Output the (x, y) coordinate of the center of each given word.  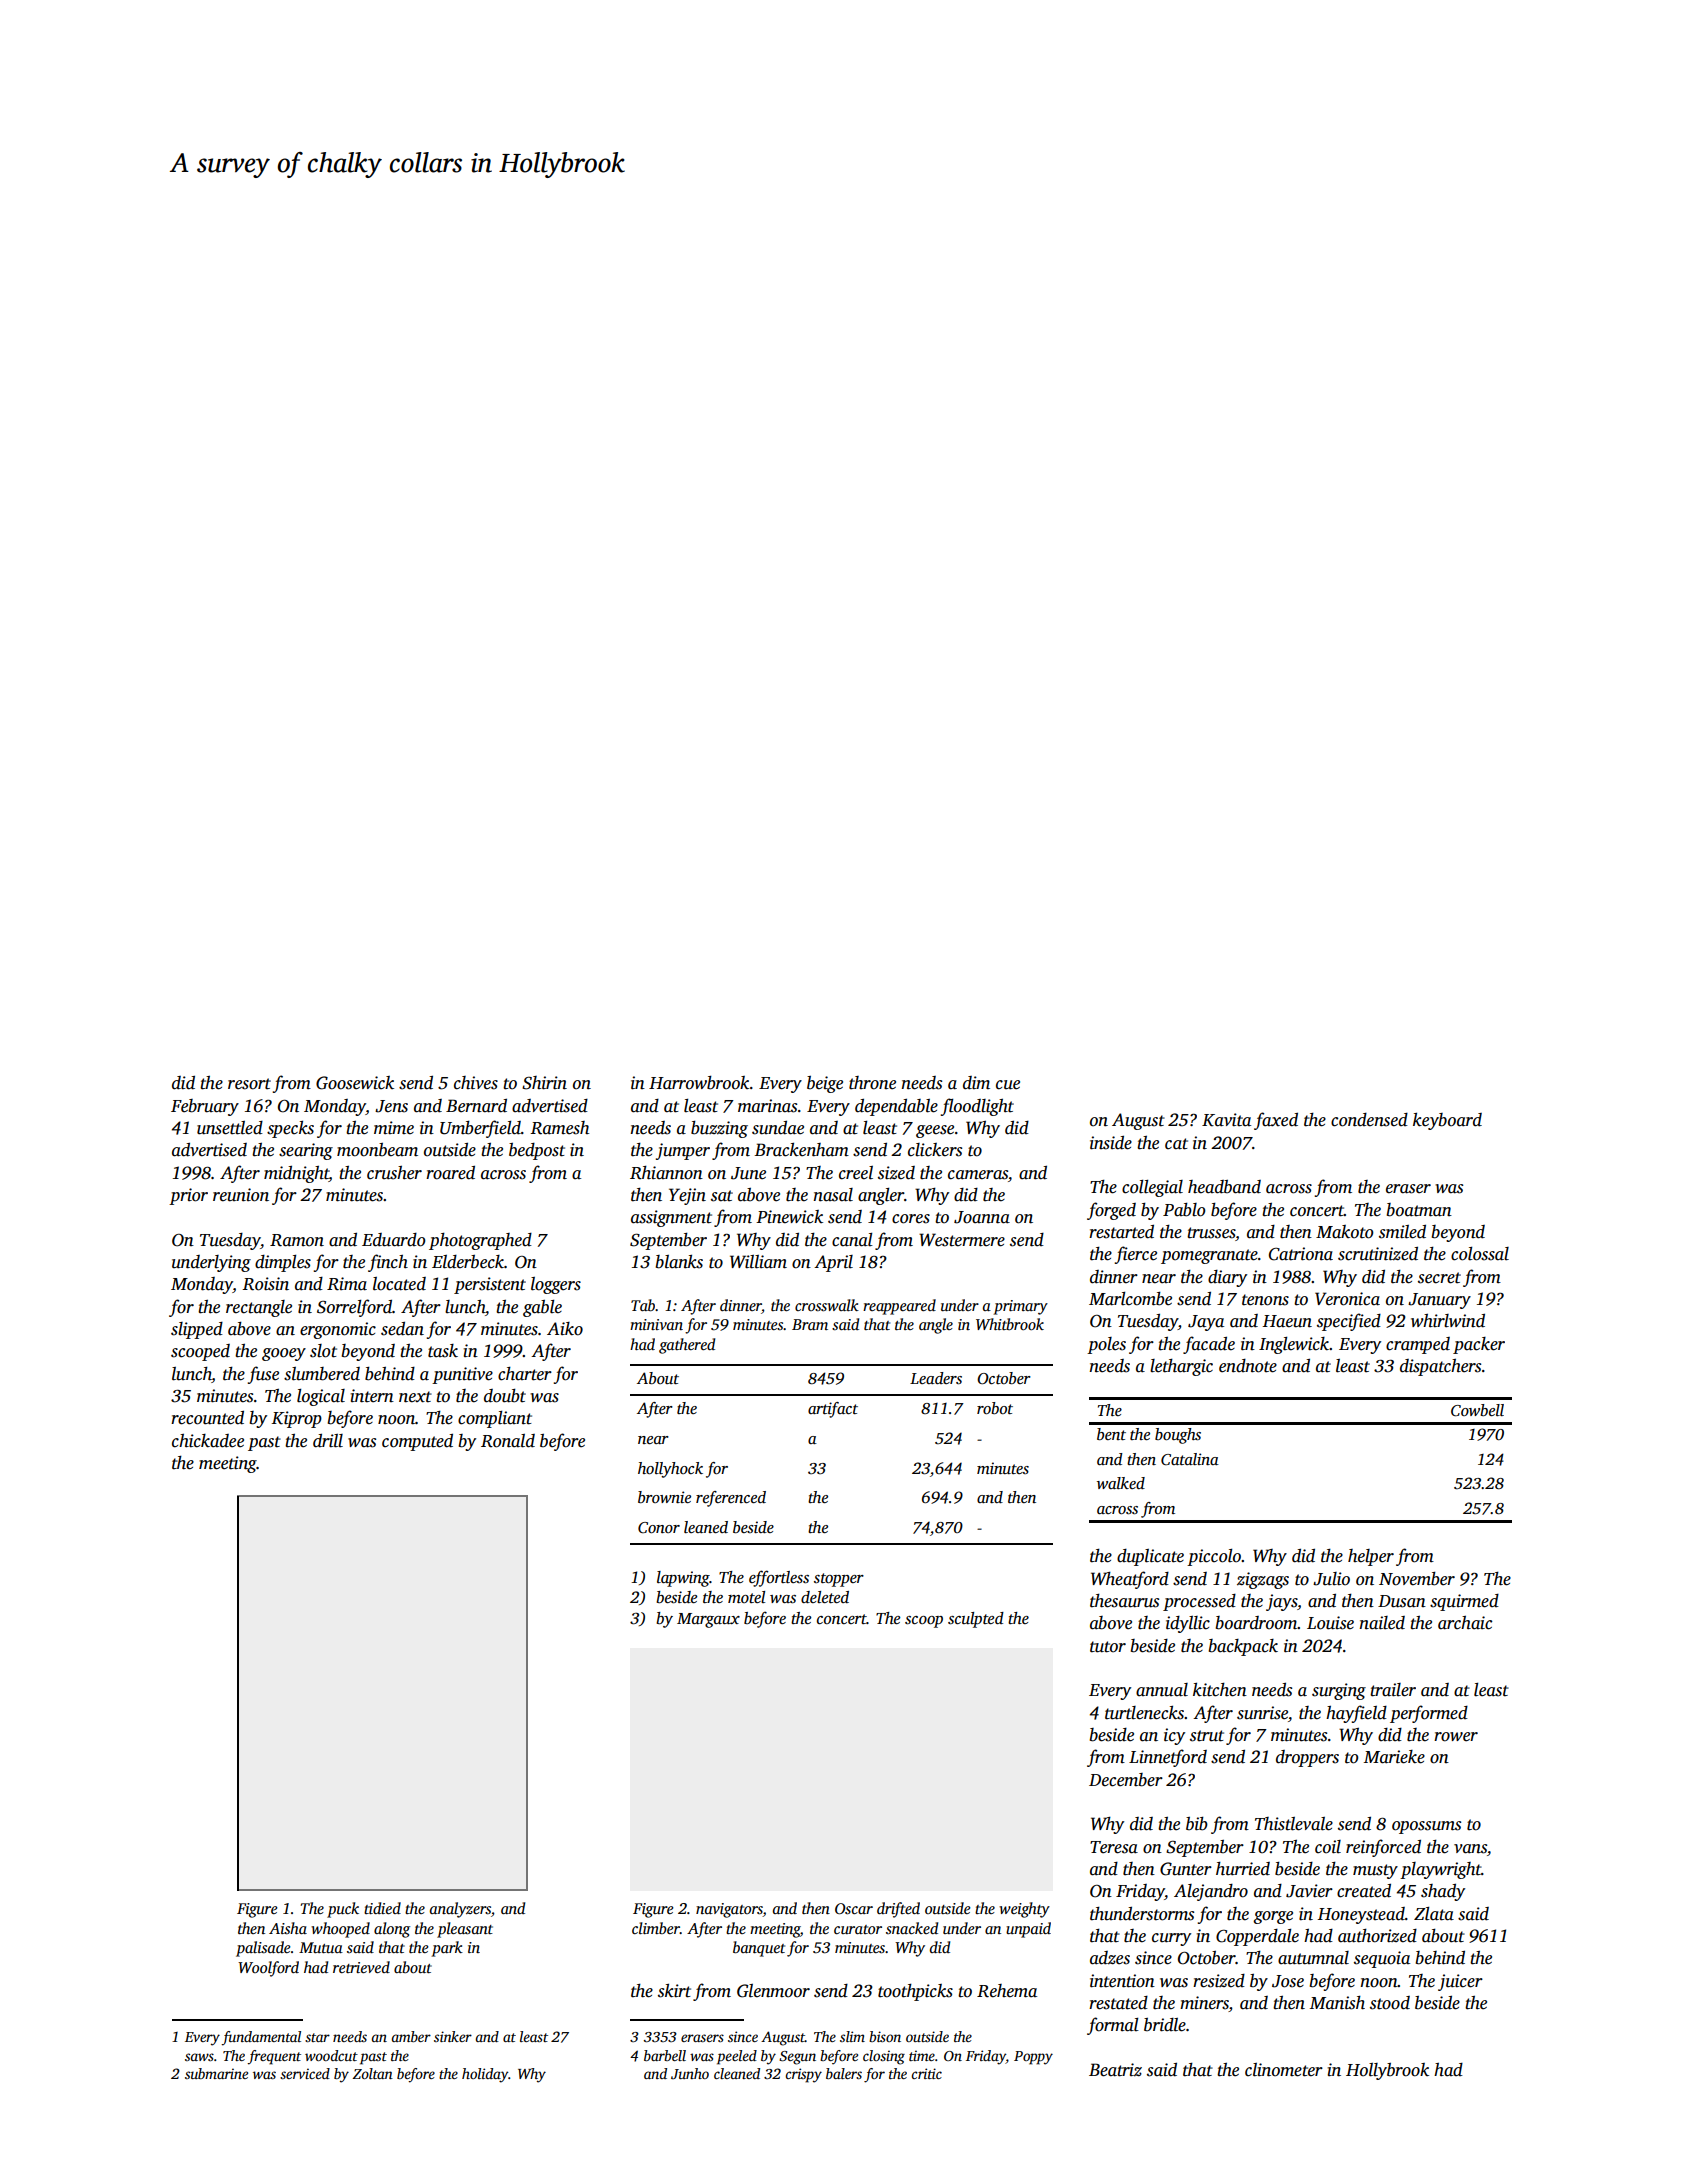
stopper (839, 1580)
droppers (1307, 1758)
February (205, 1107)
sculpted (976, 1620)
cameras (978, 1175)
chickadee (208, 1441)
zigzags (1263, 1580)
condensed (1369, 1120)
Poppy (1033, 2058)
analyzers (460, 1910)
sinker (453, 2036)
